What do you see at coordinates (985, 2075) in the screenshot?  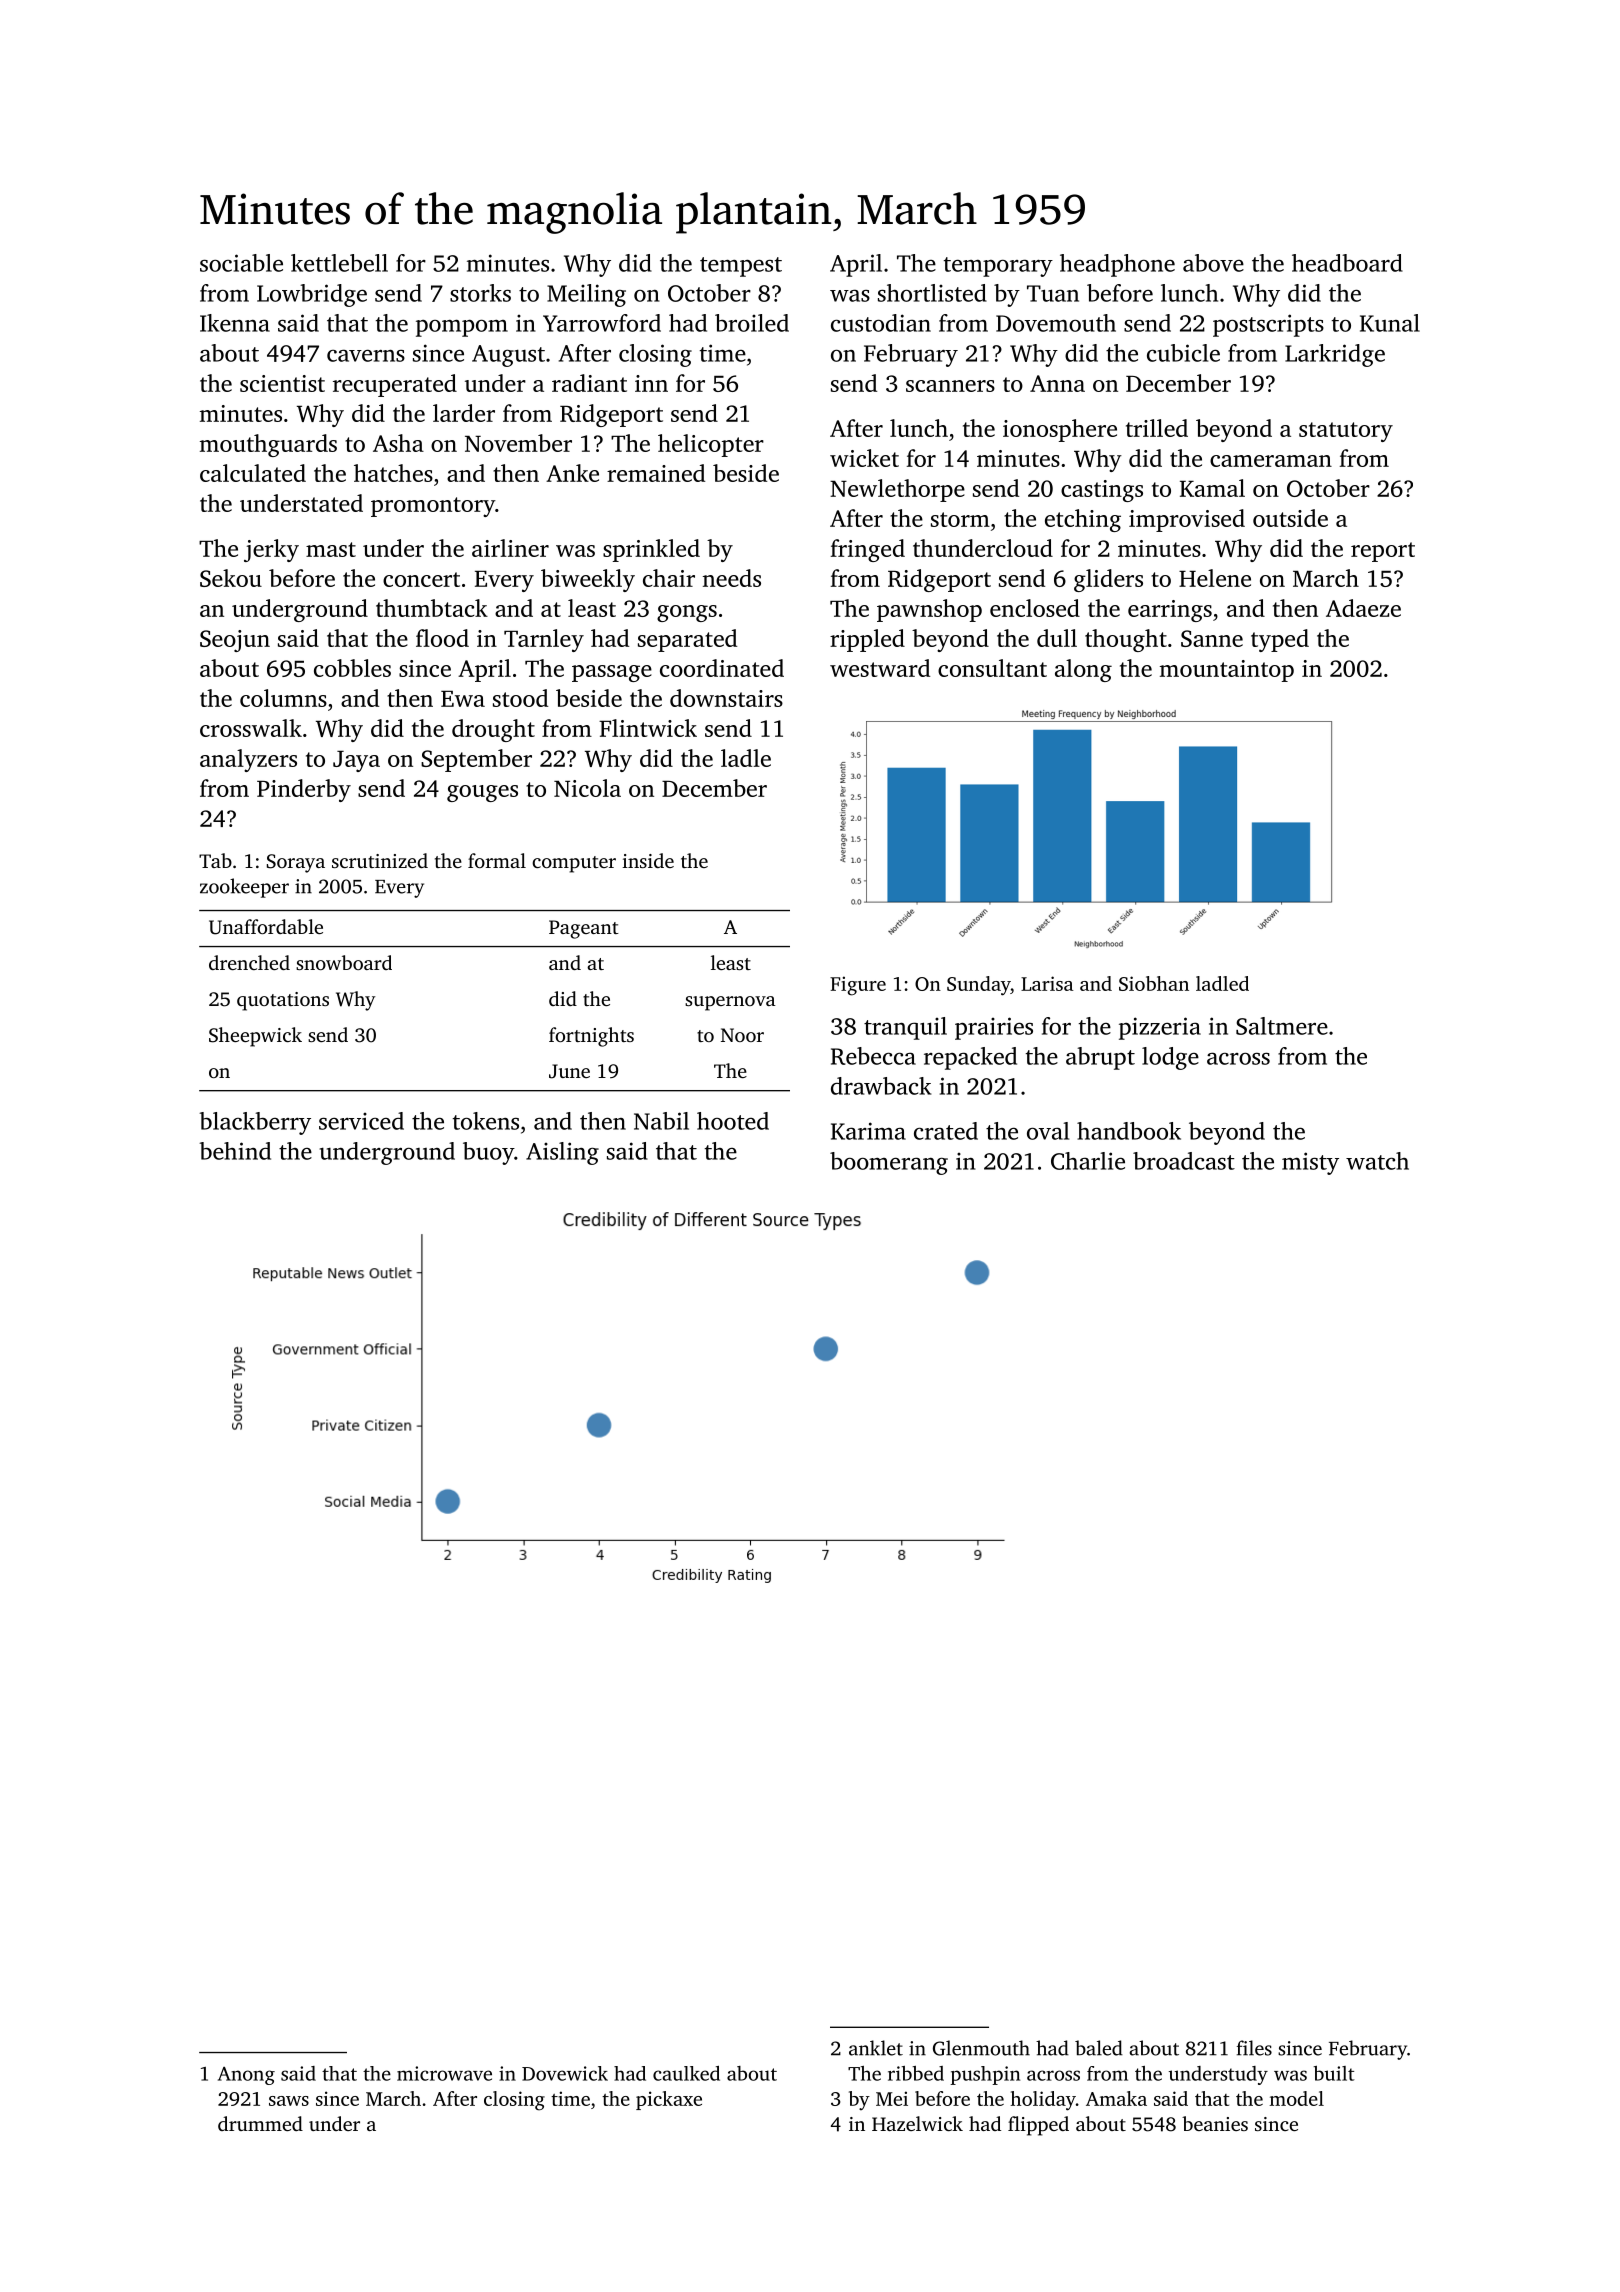 I see `pushpin` at bounding box center [985, 2075].
